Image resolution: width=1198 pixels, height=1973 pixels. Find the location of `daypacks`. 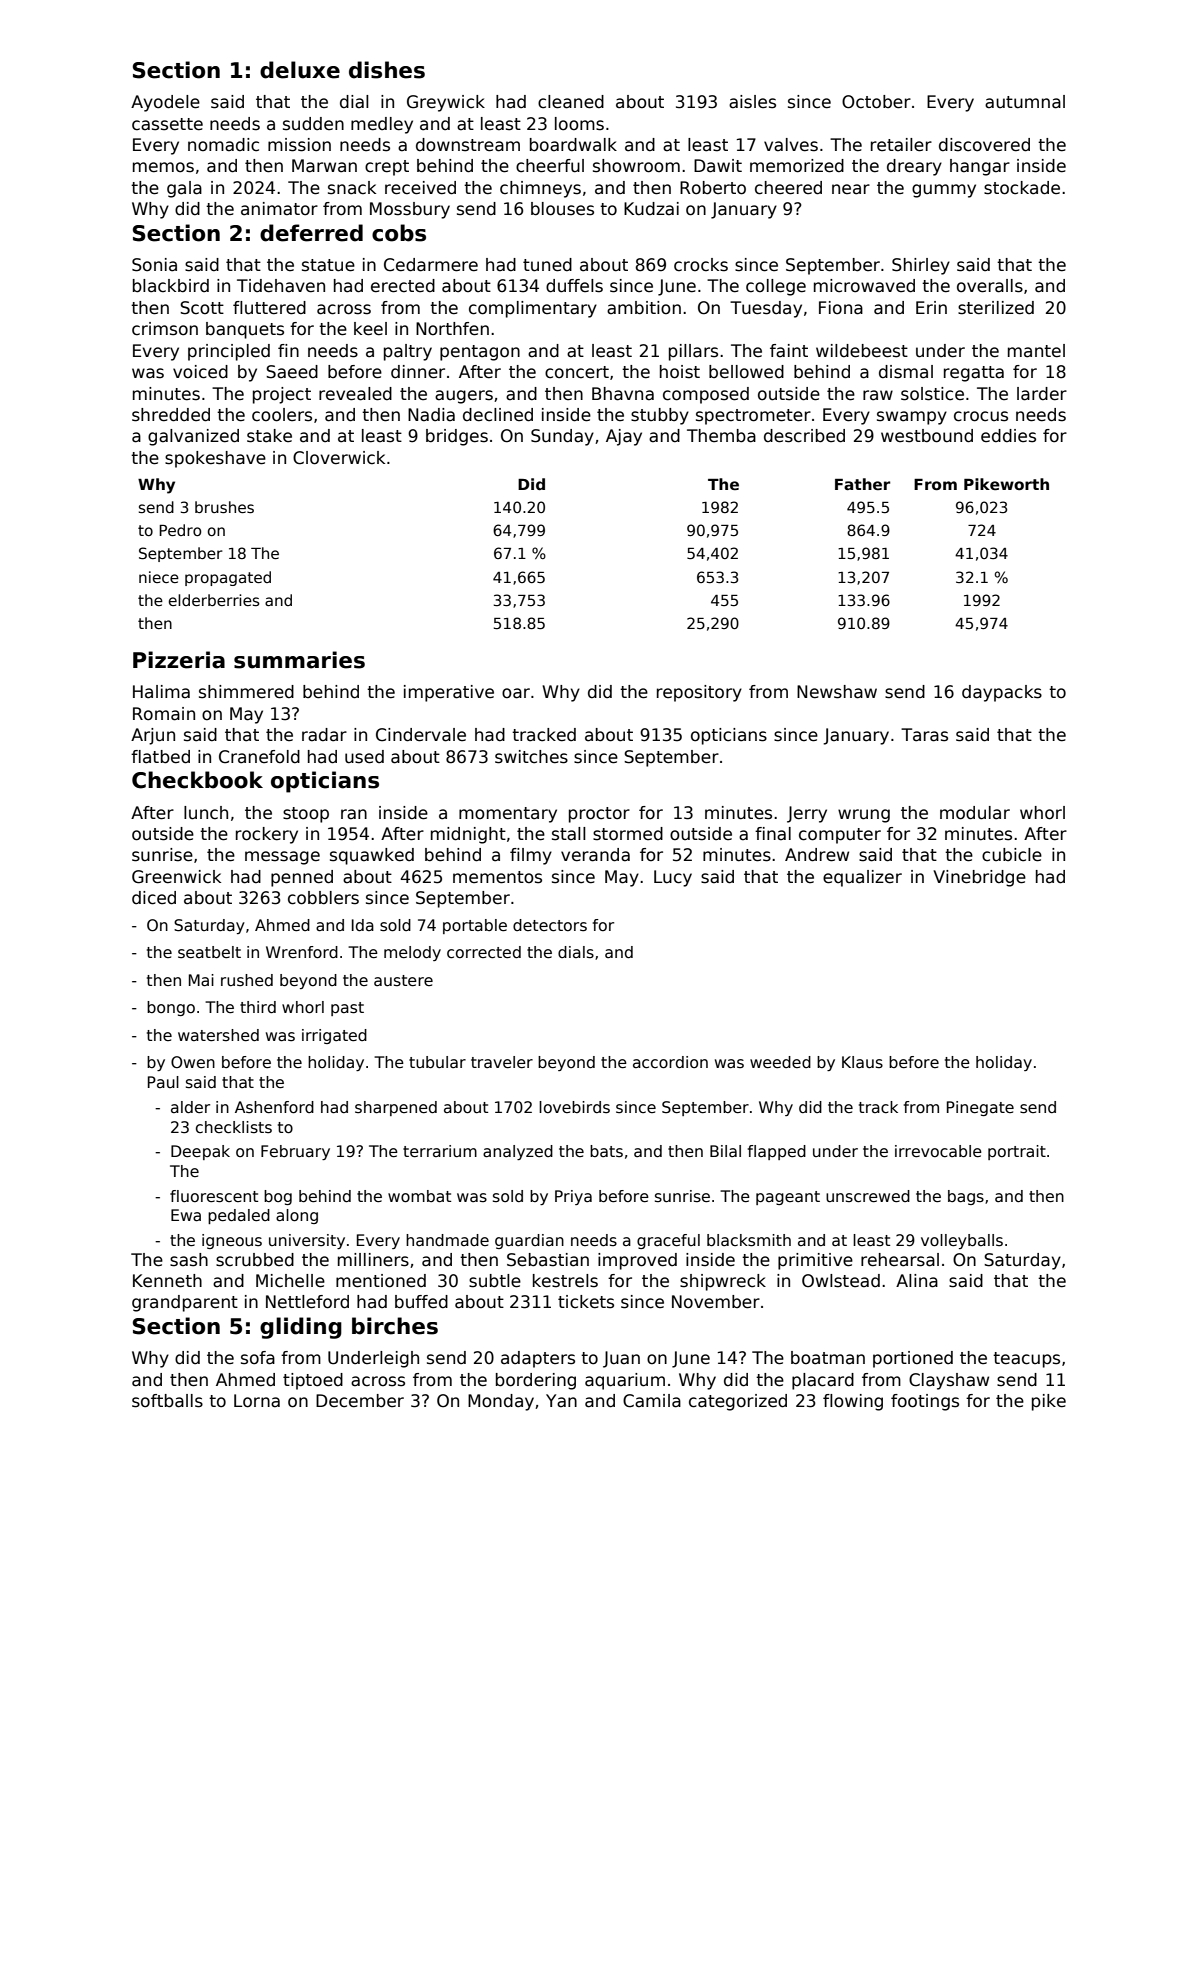

daypacks is located at coordinates (1002, 693).
